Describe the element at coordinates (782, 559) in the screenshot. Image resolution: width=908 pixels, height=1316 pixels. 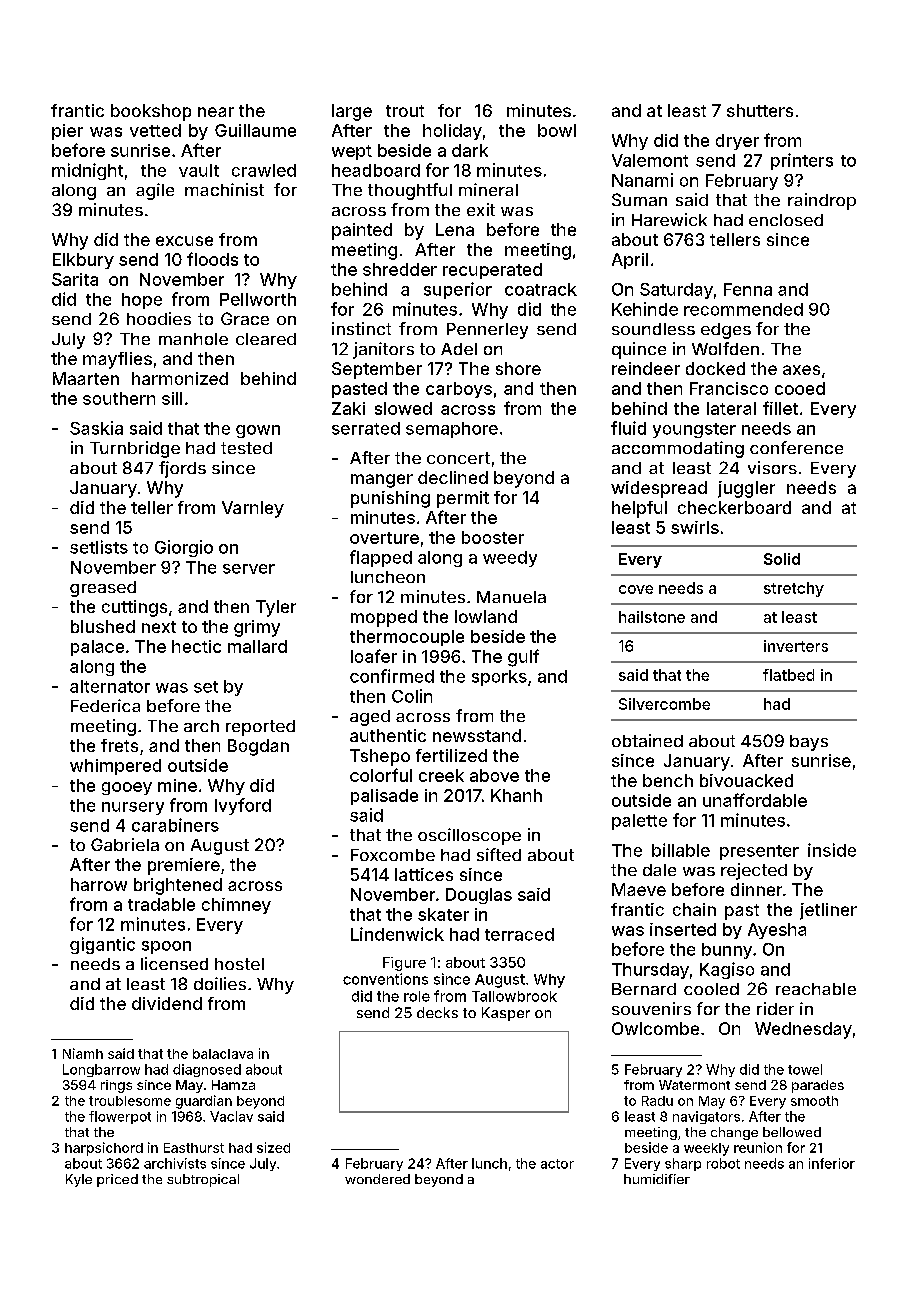
I see `Solid` at that location.
